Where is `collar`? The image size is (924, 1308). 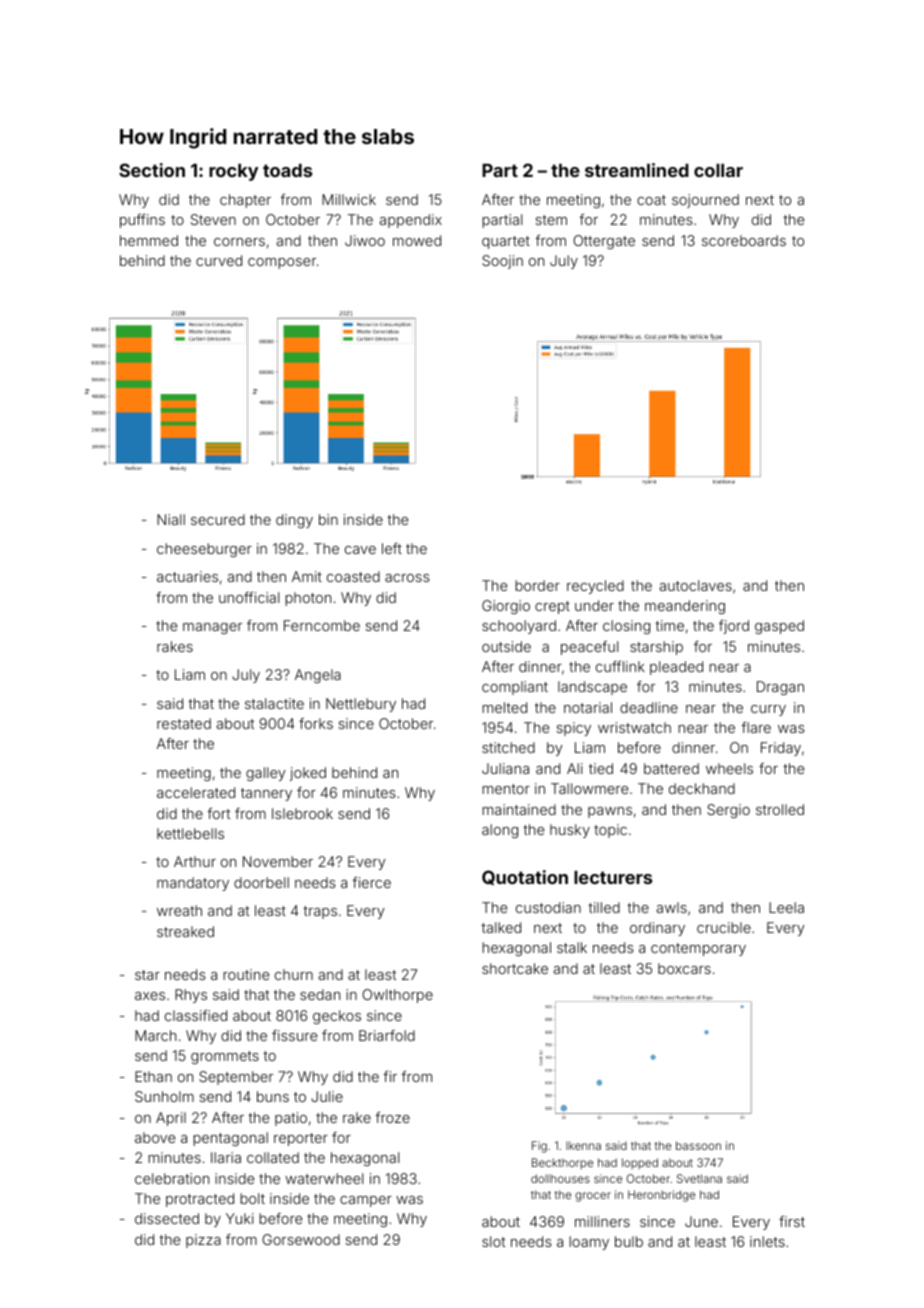 collar is located at coordinates (718, 170).
